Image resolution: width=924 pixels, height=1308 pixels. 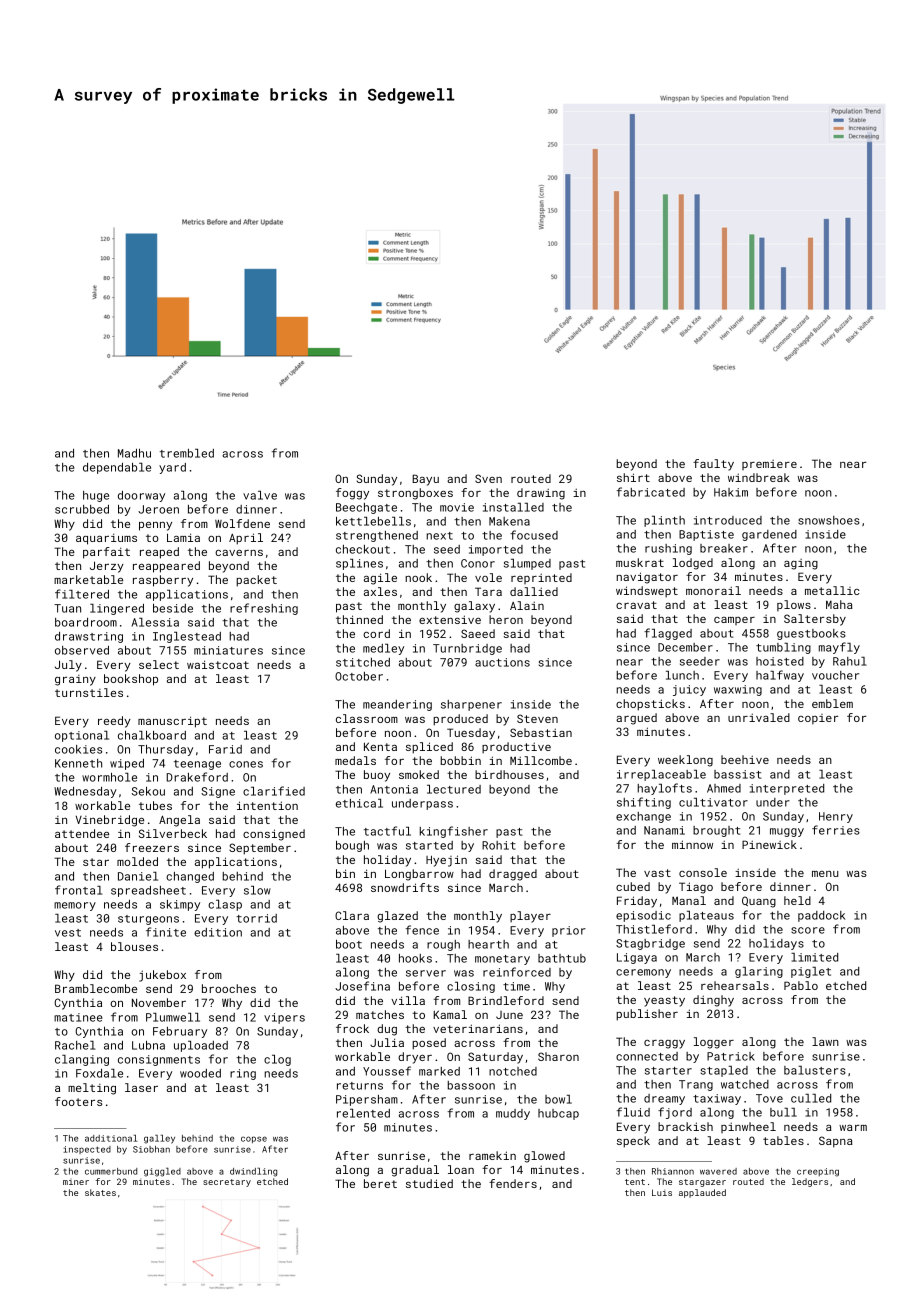 I want to click on frontal, so click(x=78, y=890).
